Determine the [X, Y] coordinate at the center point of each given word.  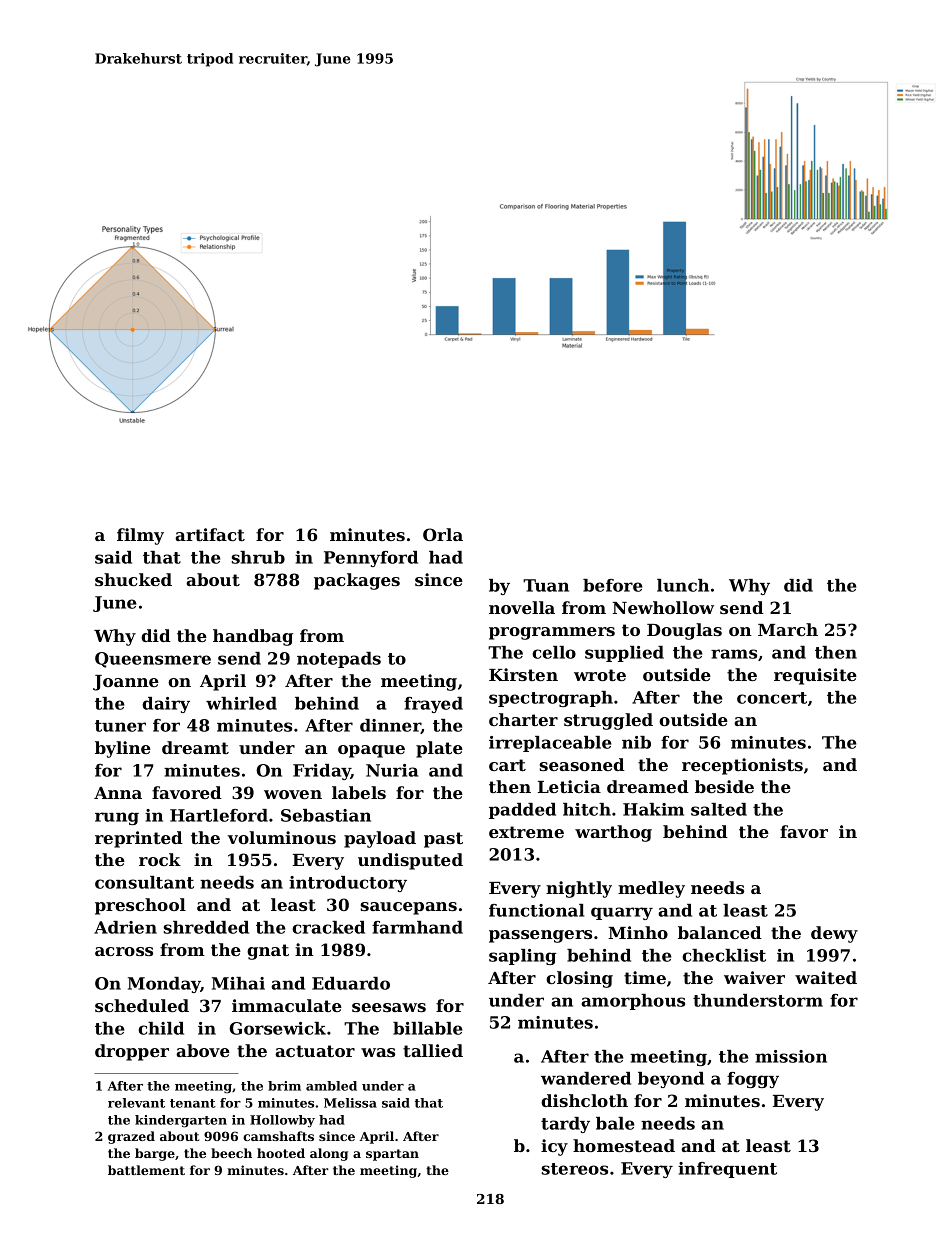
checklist [724, 955]
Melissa [350, 1103]
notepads [339, 660]
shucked [133, 579]
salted [719, 809]
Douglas [684, 631]
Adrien [125, 927]
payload [380, 839]
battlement [146, 1170]
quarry [622, 913]
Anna [118, 793]
